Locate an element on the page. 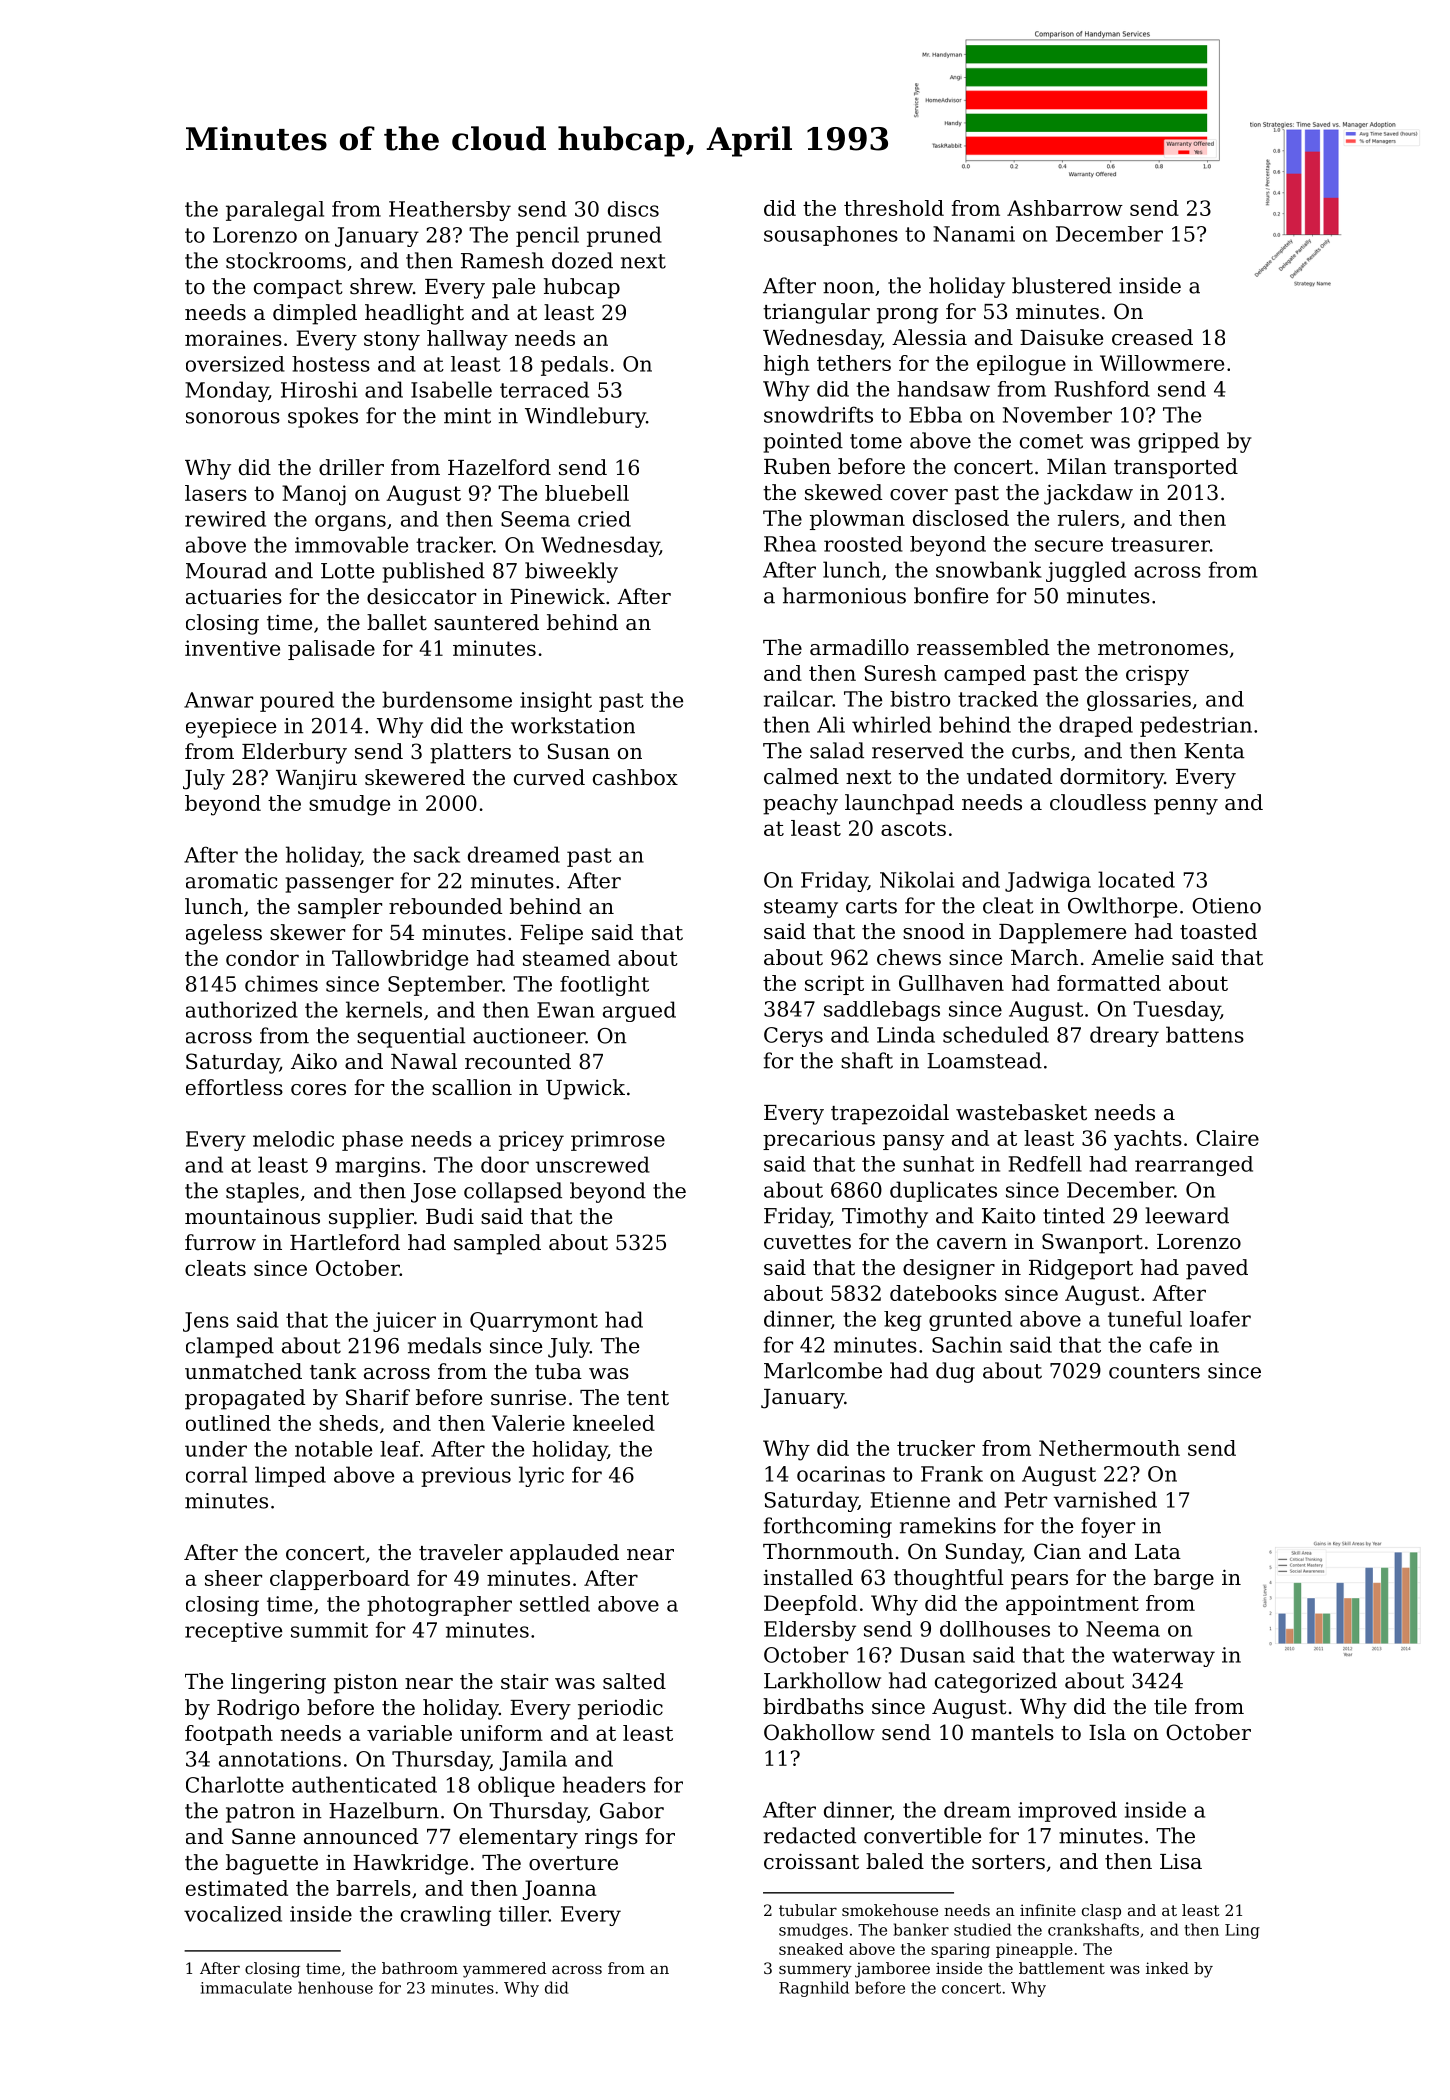  paralegal is located at coordinates (275, 211).
